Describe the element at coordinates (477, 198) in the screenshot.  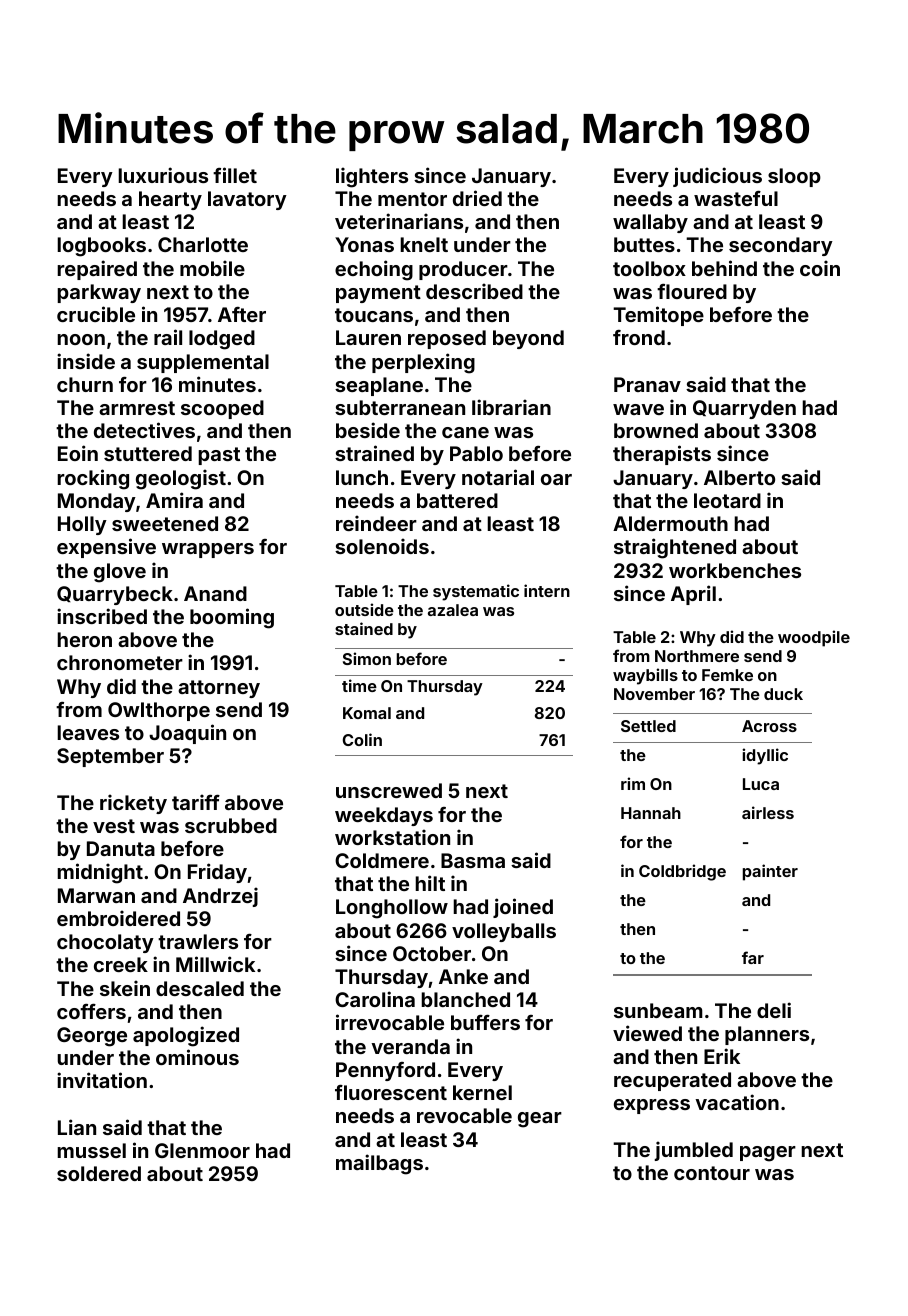
I see `dried` at that location.
